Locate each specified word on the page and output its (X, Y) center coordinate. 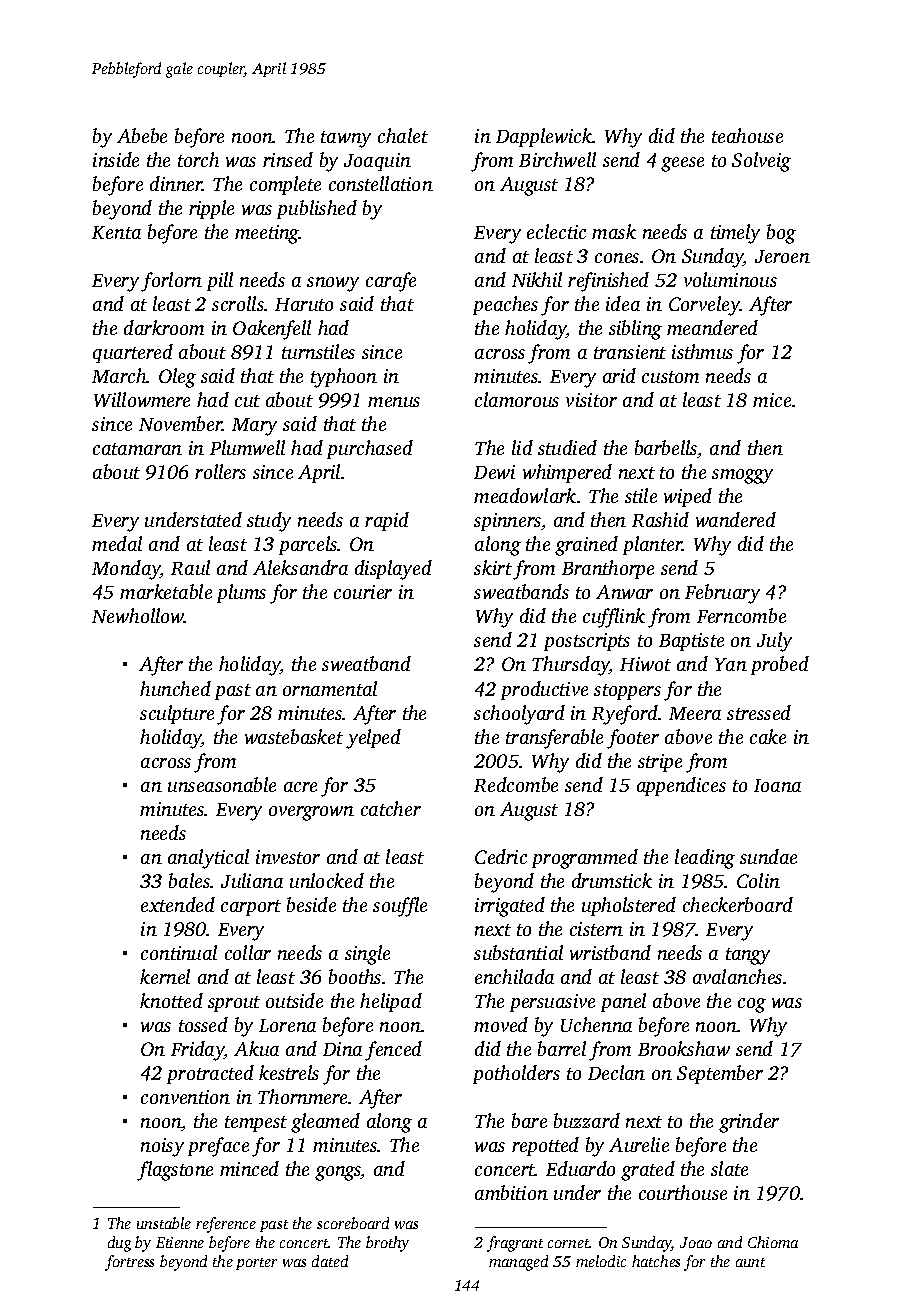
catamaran (137, 449)
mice (772, 400)
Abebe (142, 135)
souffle (400, 907)
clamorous (517, 399)
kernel (165, 976)
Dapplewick (544, 137)
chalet (403, 135)
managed (518, 1263)
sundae (768, 856)
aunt (750, 1262)
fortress (129, 1263)
